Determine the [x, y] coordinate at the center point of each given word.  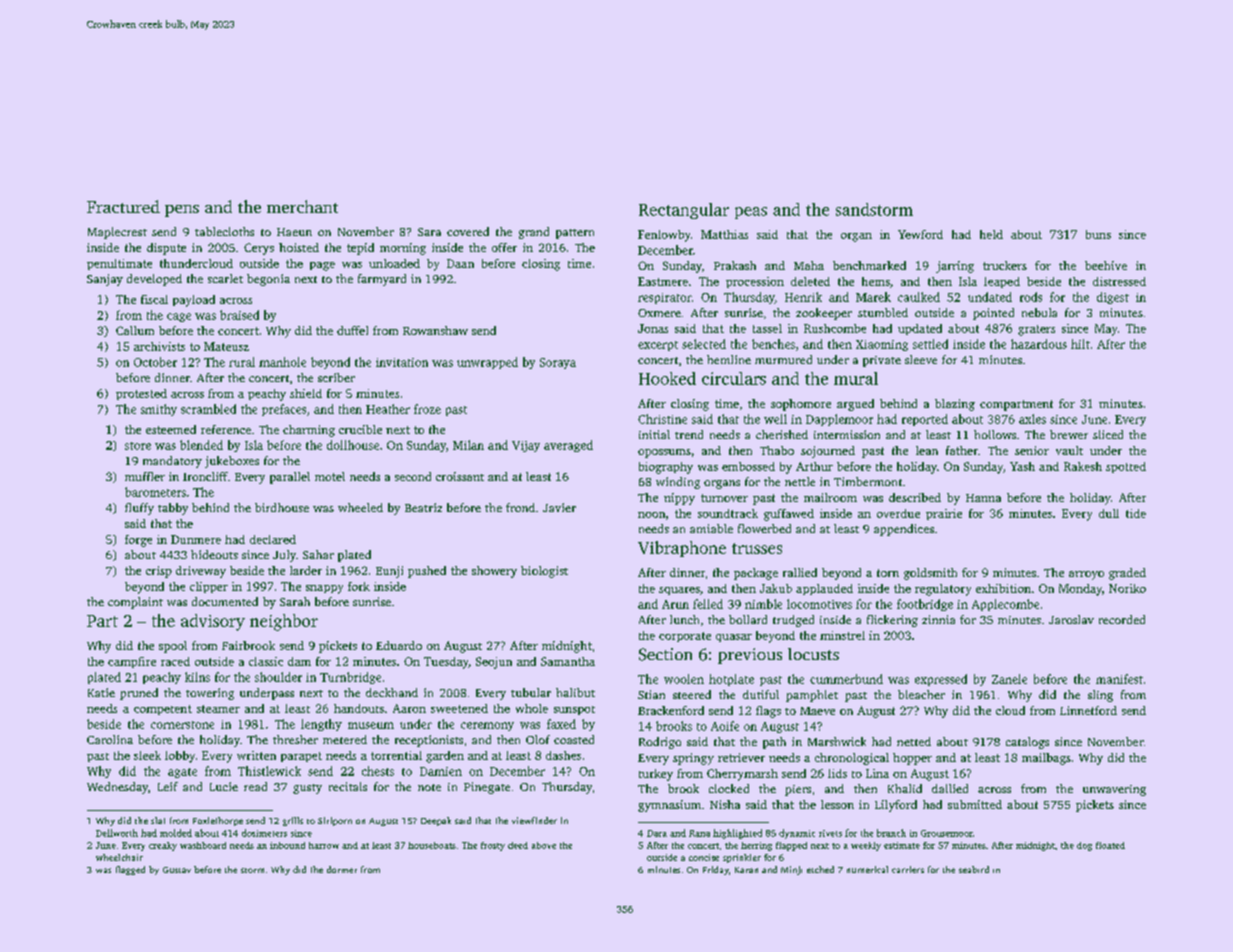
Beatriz [423, 507]
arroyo [1086, 575]
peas [751, 213]
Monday [1080, 590]
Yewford [920, 234]
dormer [342, 869]
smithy [159, 410]
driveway [201, 572]
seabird [974, 869]
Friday [716, 870]
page [322, 266]
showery [494, 572]
